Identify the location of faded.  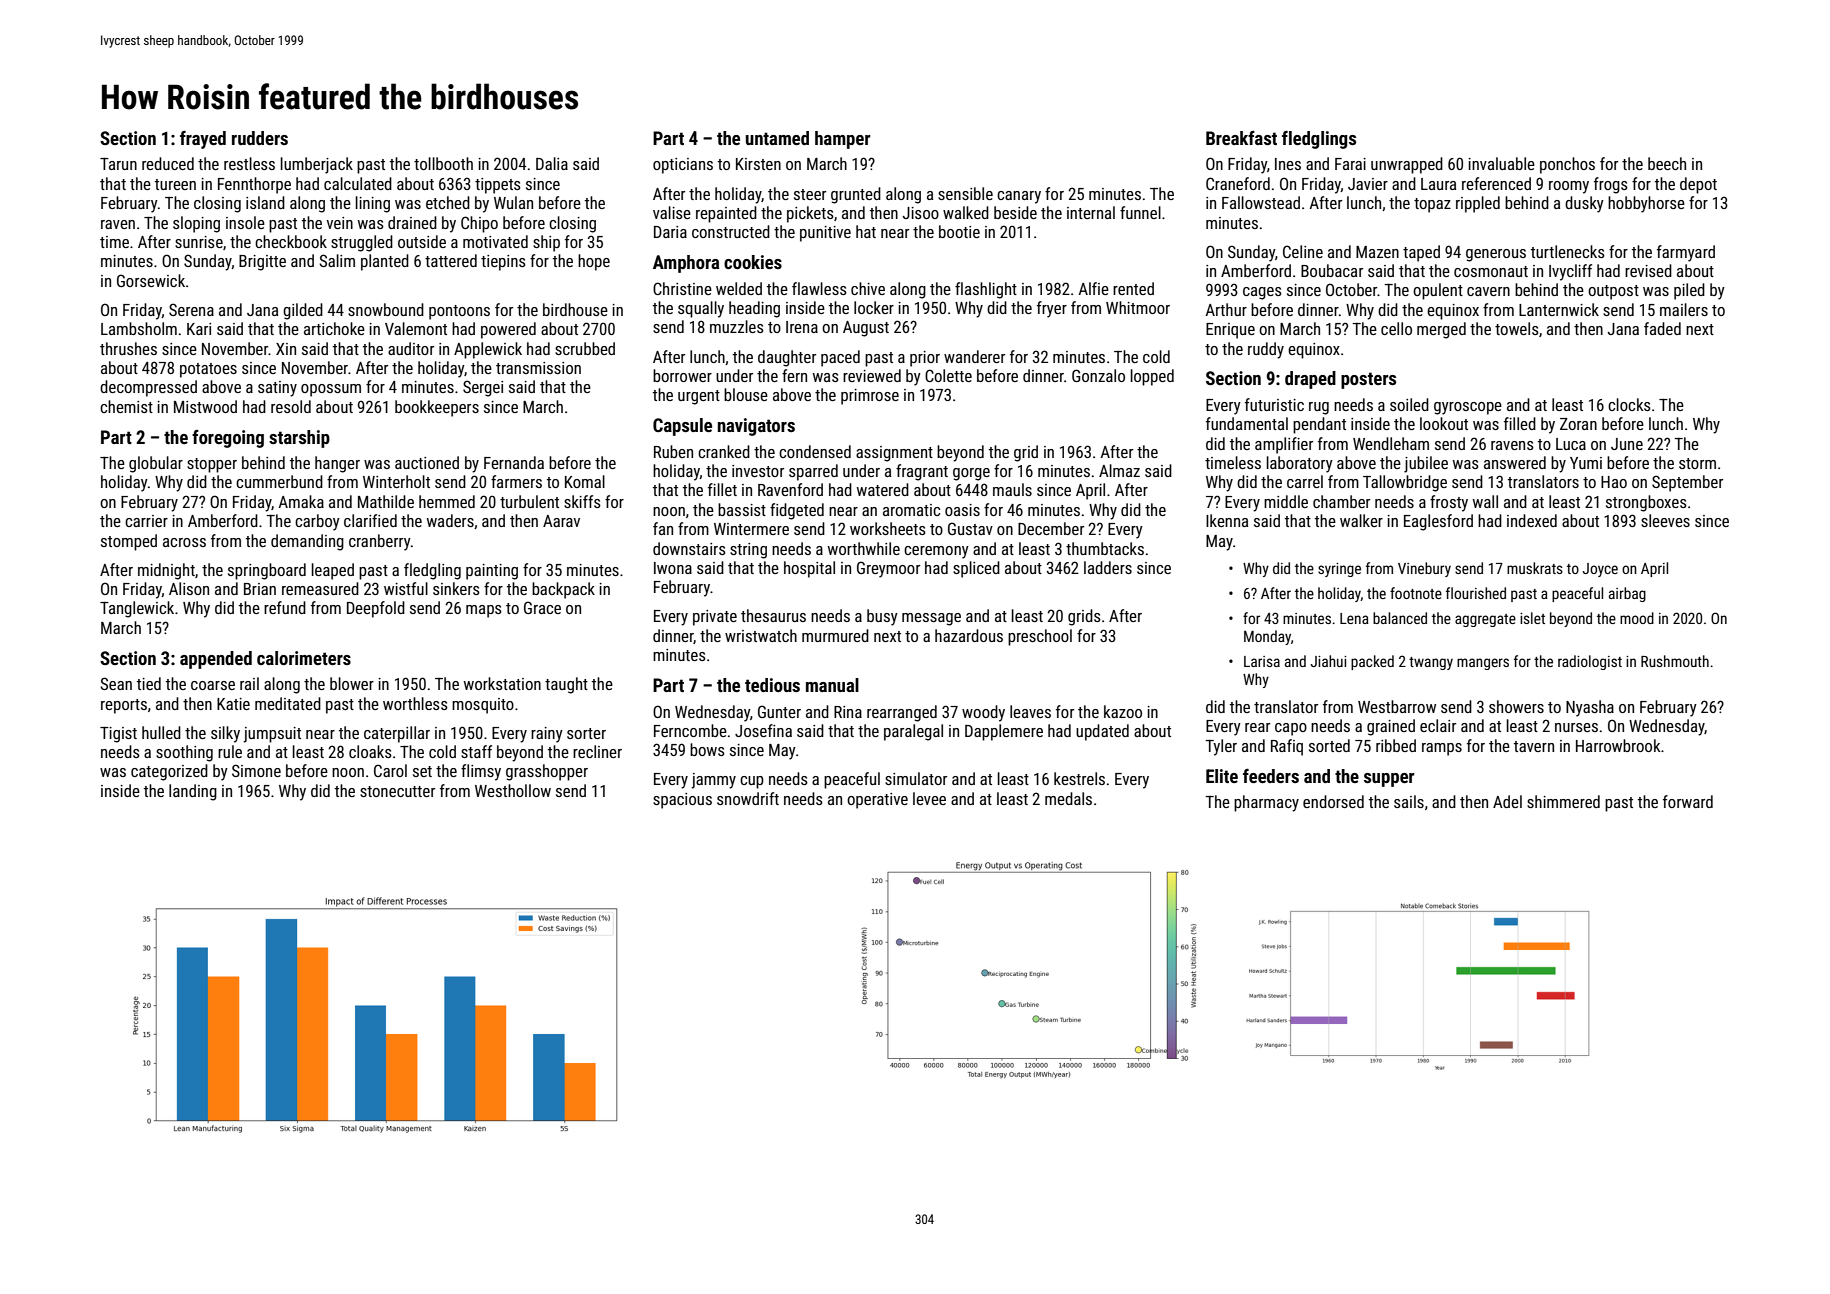
(1662, 328).
